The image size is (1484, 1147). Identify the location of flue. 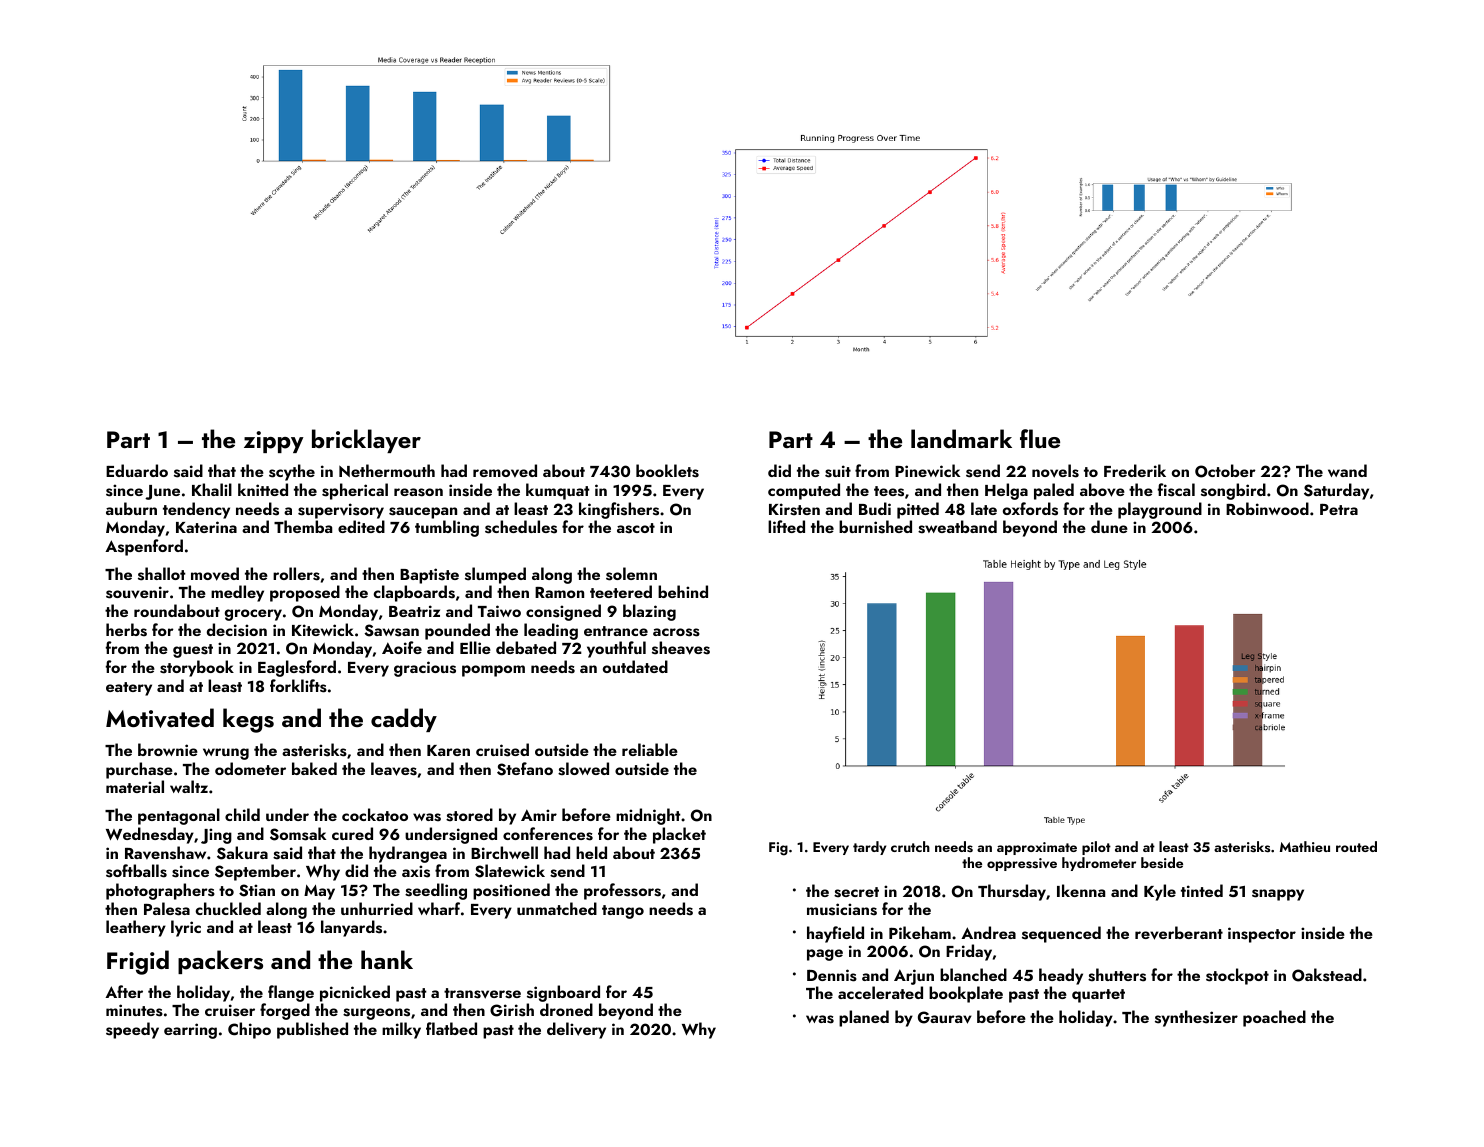
(1040, 439).
